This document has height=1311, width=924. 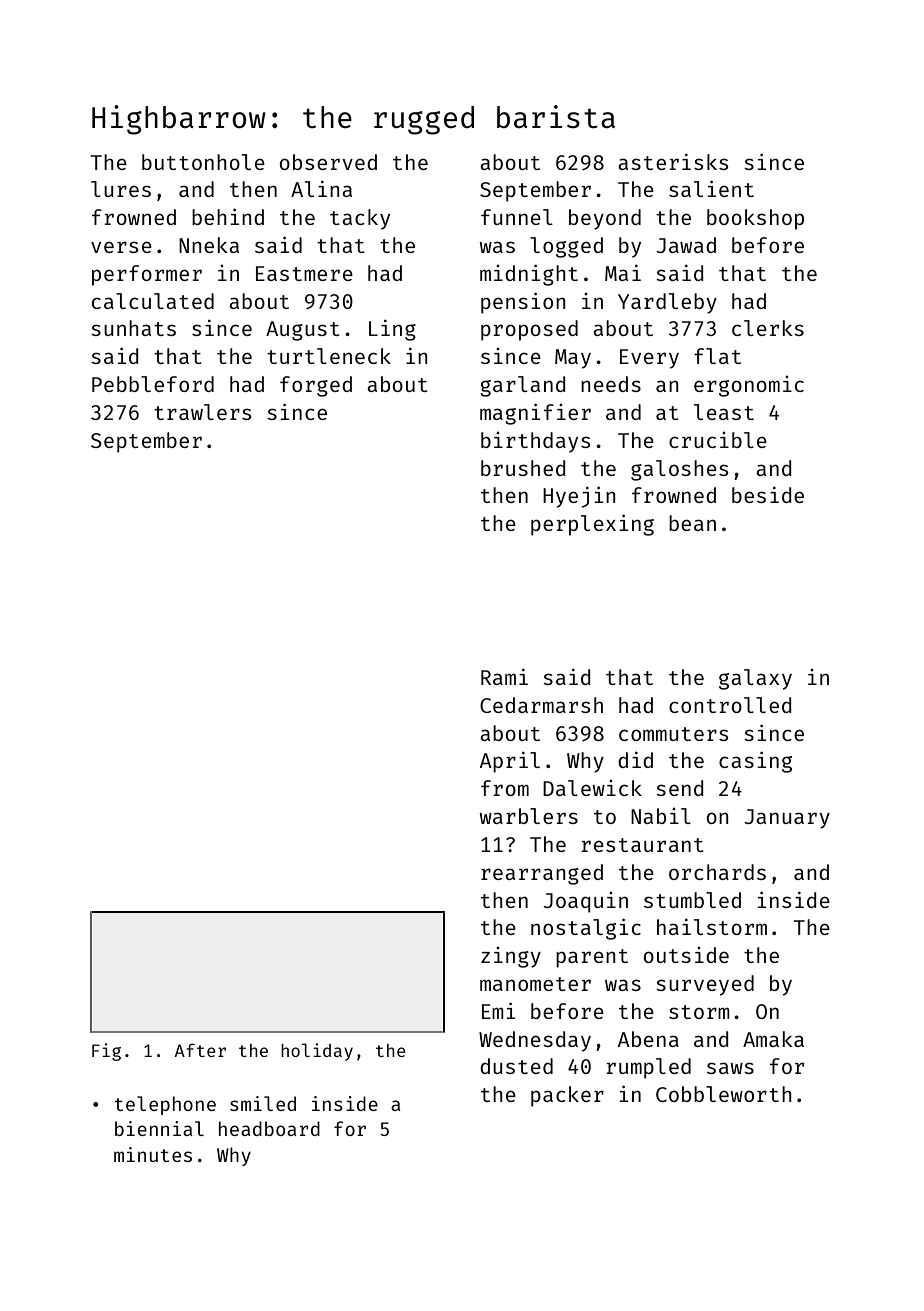 What do you see at coordinates (673, 161) in the document?
I see `asterisks` at bounding box center [673, 161].
